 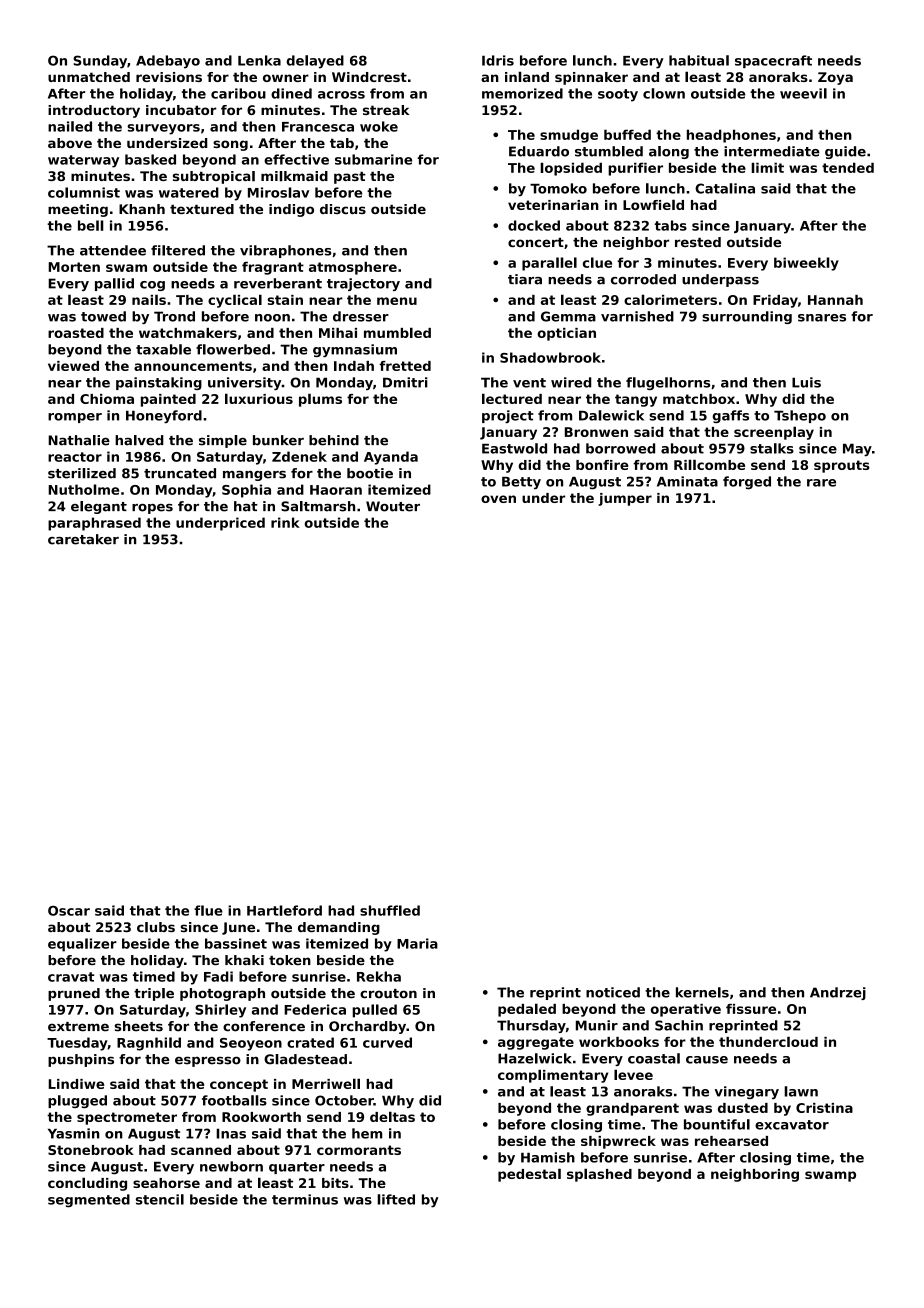 What do you see at coordinates (698, 242) in the screenshot?
I see `rested` at bounding box center [698, 242].
